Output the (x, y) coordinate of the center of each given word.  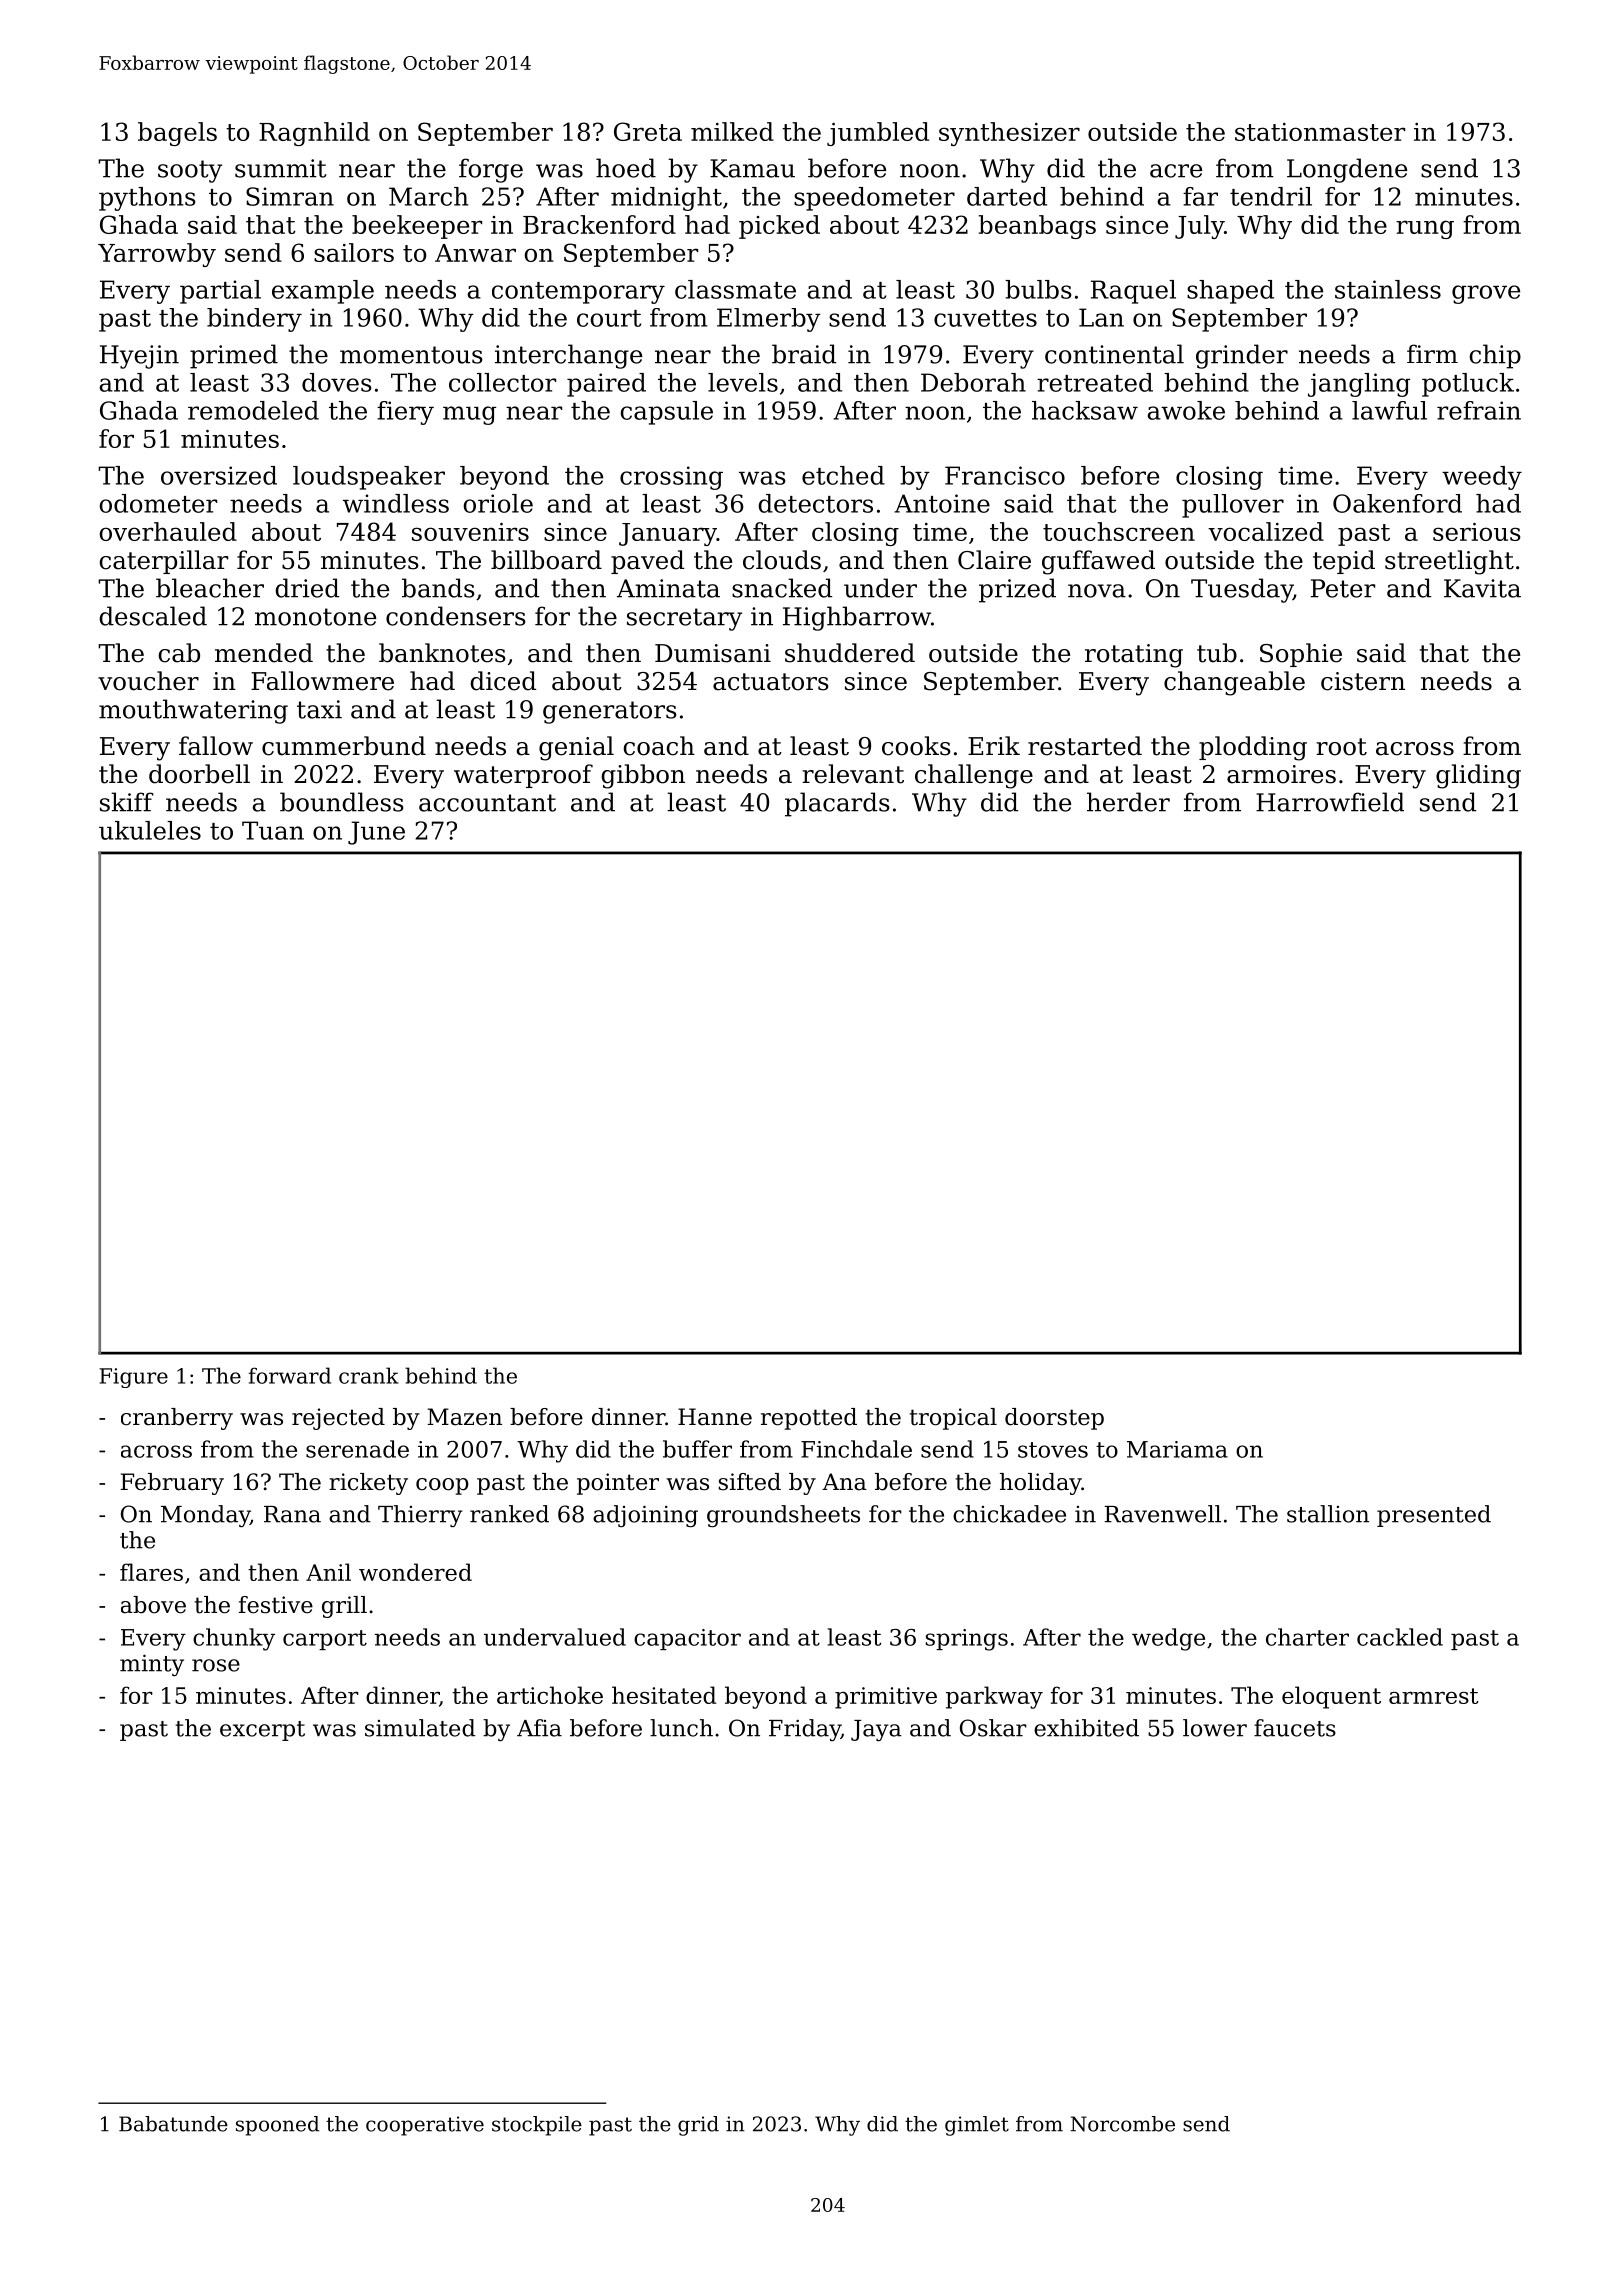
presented (1434, 1516)
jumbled (878, 134)
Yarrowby (157, 255)
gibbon (643, 776)
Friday (805, 1730)
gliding (1478, 776)
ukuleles (150, 830)
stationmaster (1320, 132)
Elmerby (769, 320)
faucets (1295, 1728)
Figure (134, 1378)
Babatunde (173, 2124)
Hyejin (139, 357)
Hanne (715, 1417)
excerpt (262, 1731)
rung (1425, 229)
